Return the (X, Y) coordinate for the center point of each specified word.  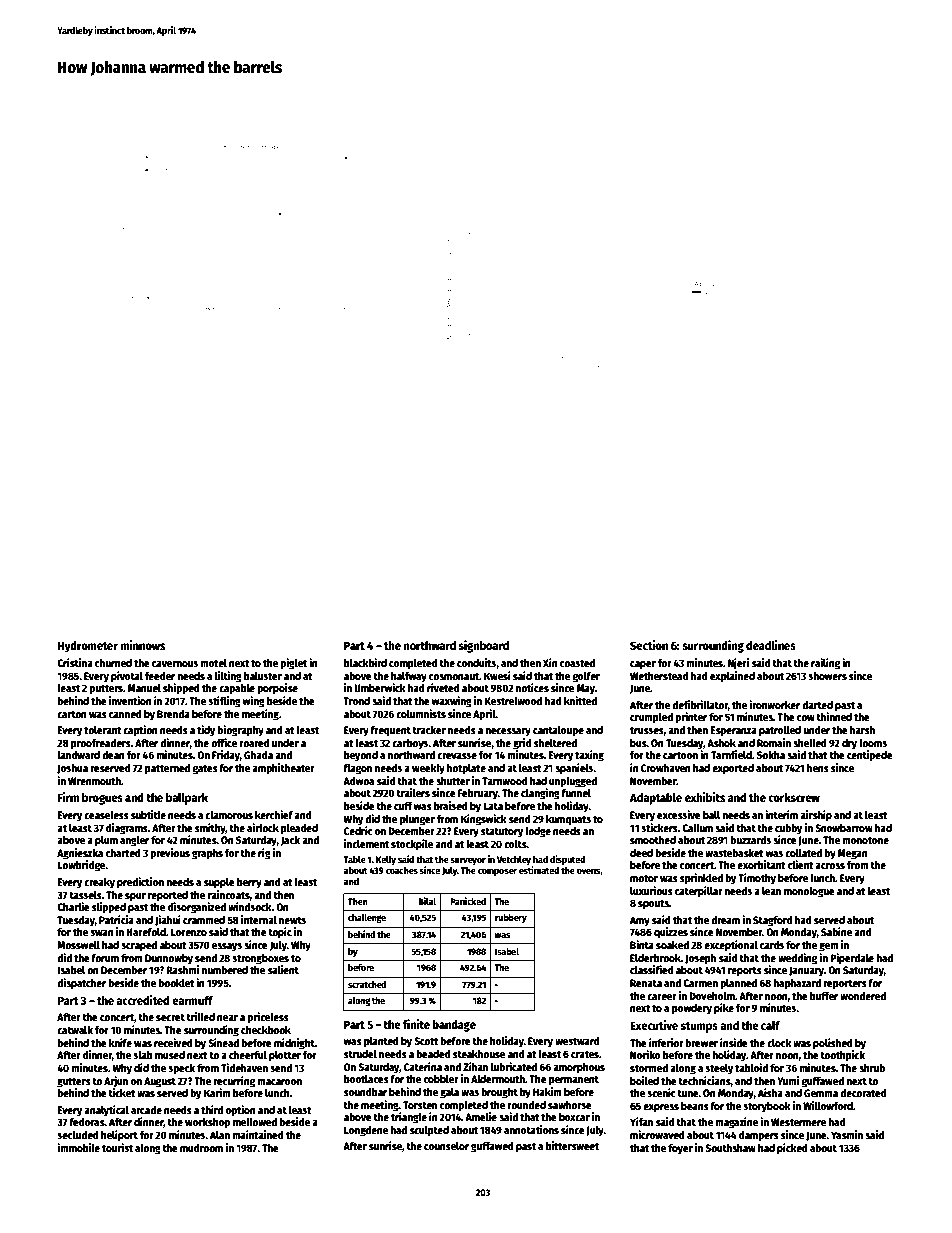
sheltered (555, 743)
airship (816, 816)
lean (771, 891)
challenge (367, 918)
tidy (206, 731)
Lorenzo (189, 932)
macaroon (279, 1082)
